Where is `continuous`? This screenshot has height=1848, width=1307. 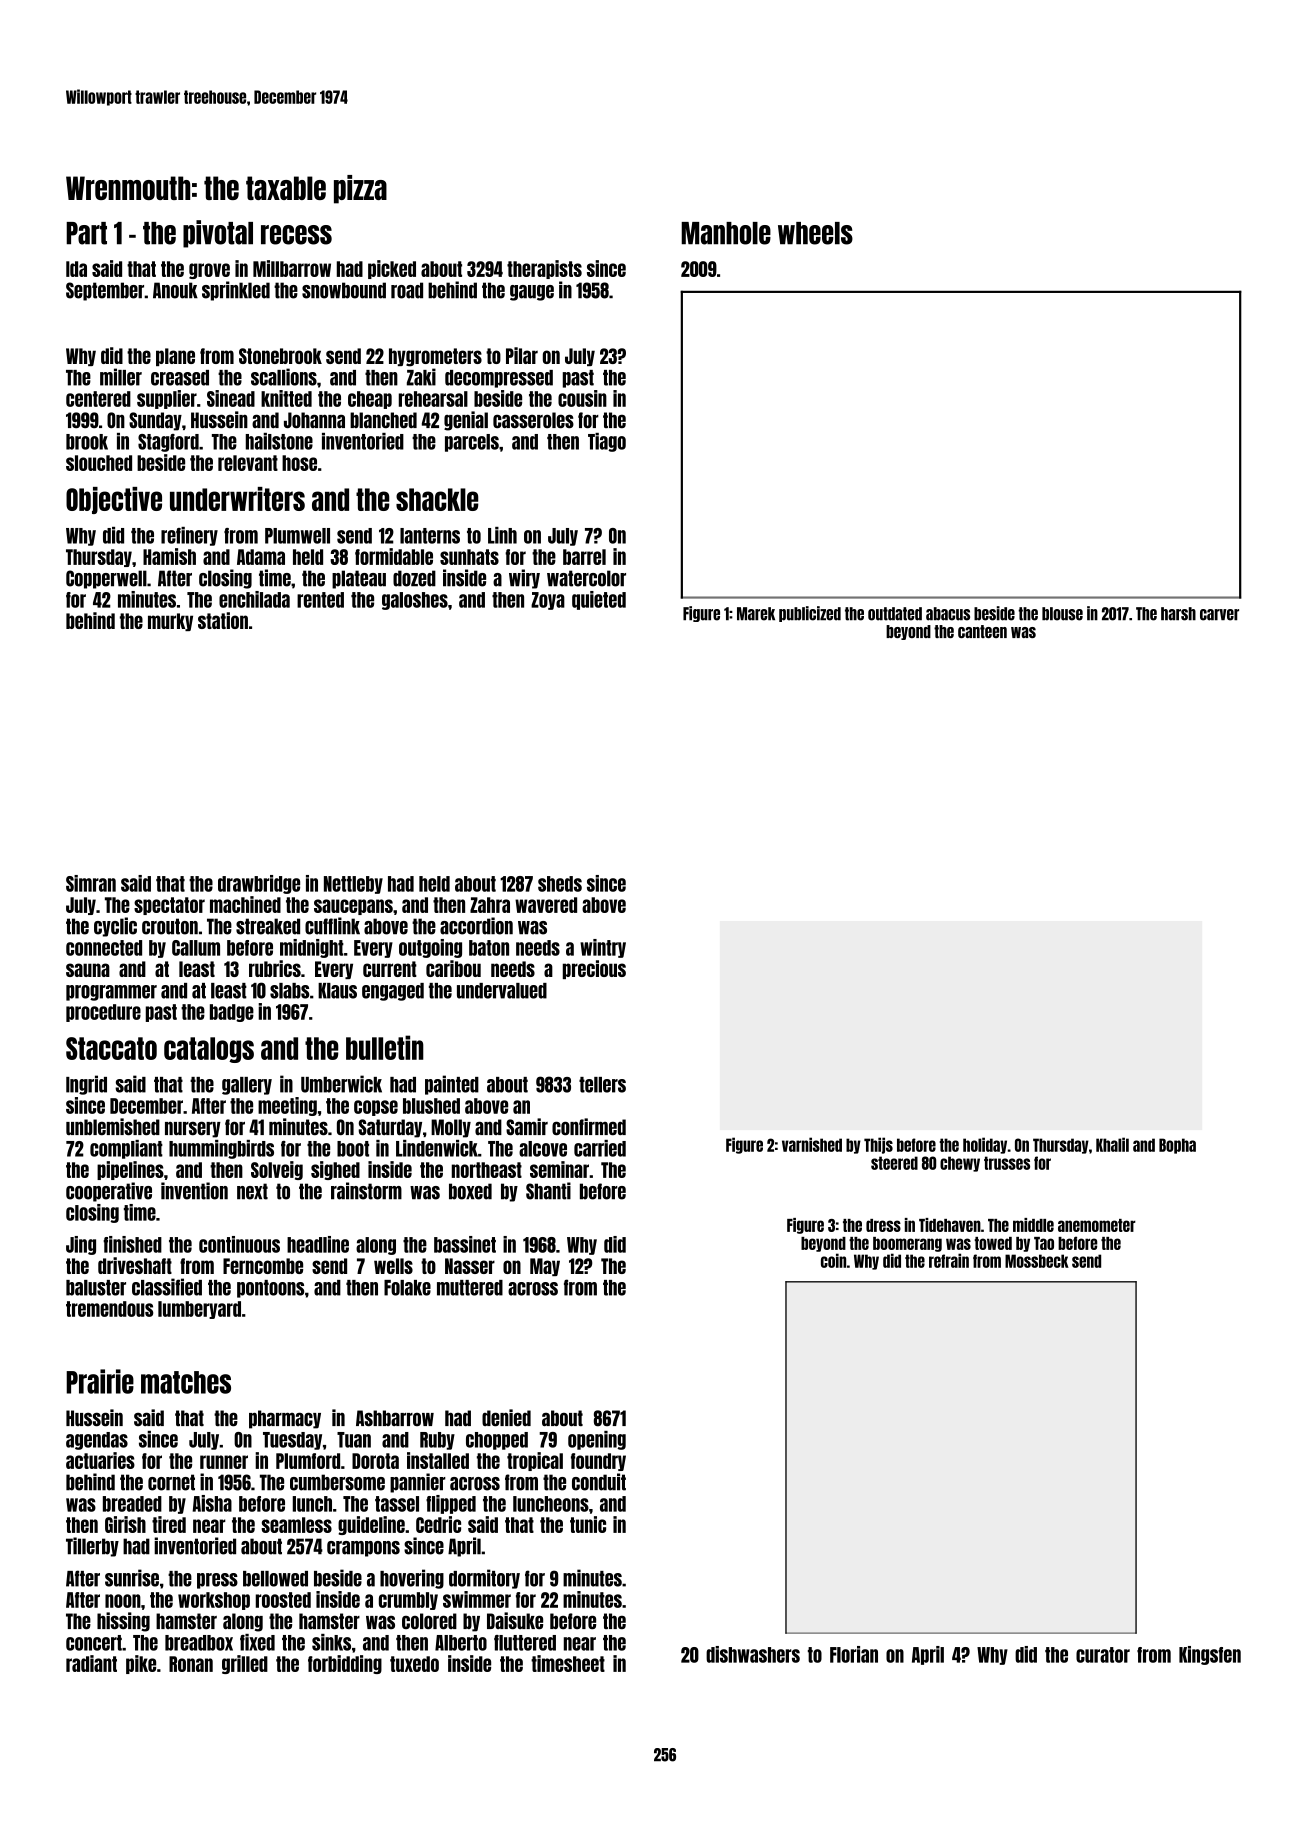 continuous is located at coordinates (239, 1244).
